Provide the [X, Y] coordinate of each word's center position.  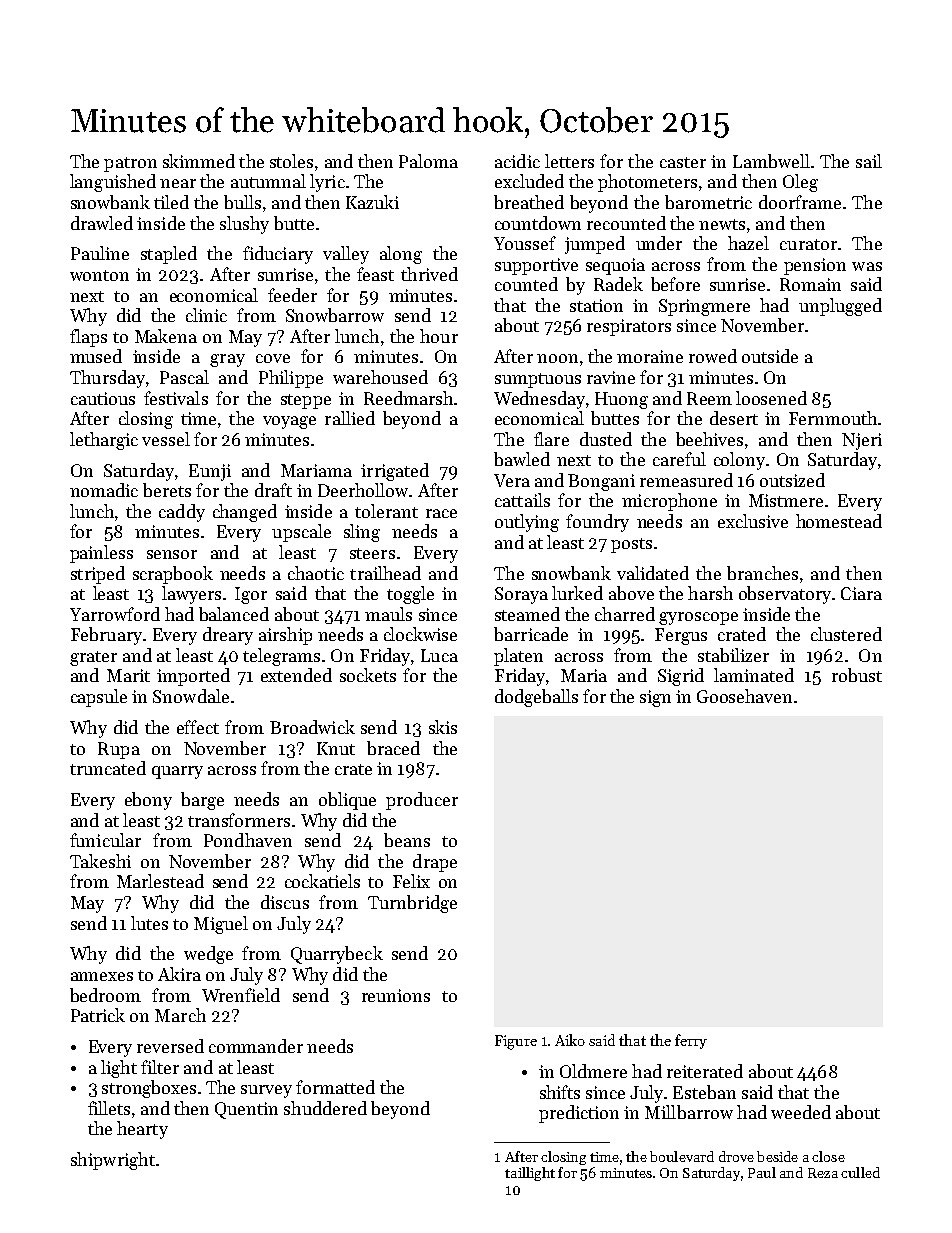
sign [655, 698]
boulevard [682, 1156]
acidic [517, 161]
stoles [291, 161]
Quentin [246, 1110]
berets [167, 490]
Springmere [704, 307]
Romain [810, 284]
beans [407, 840]
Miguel [221, 925]
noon [557, 358]
